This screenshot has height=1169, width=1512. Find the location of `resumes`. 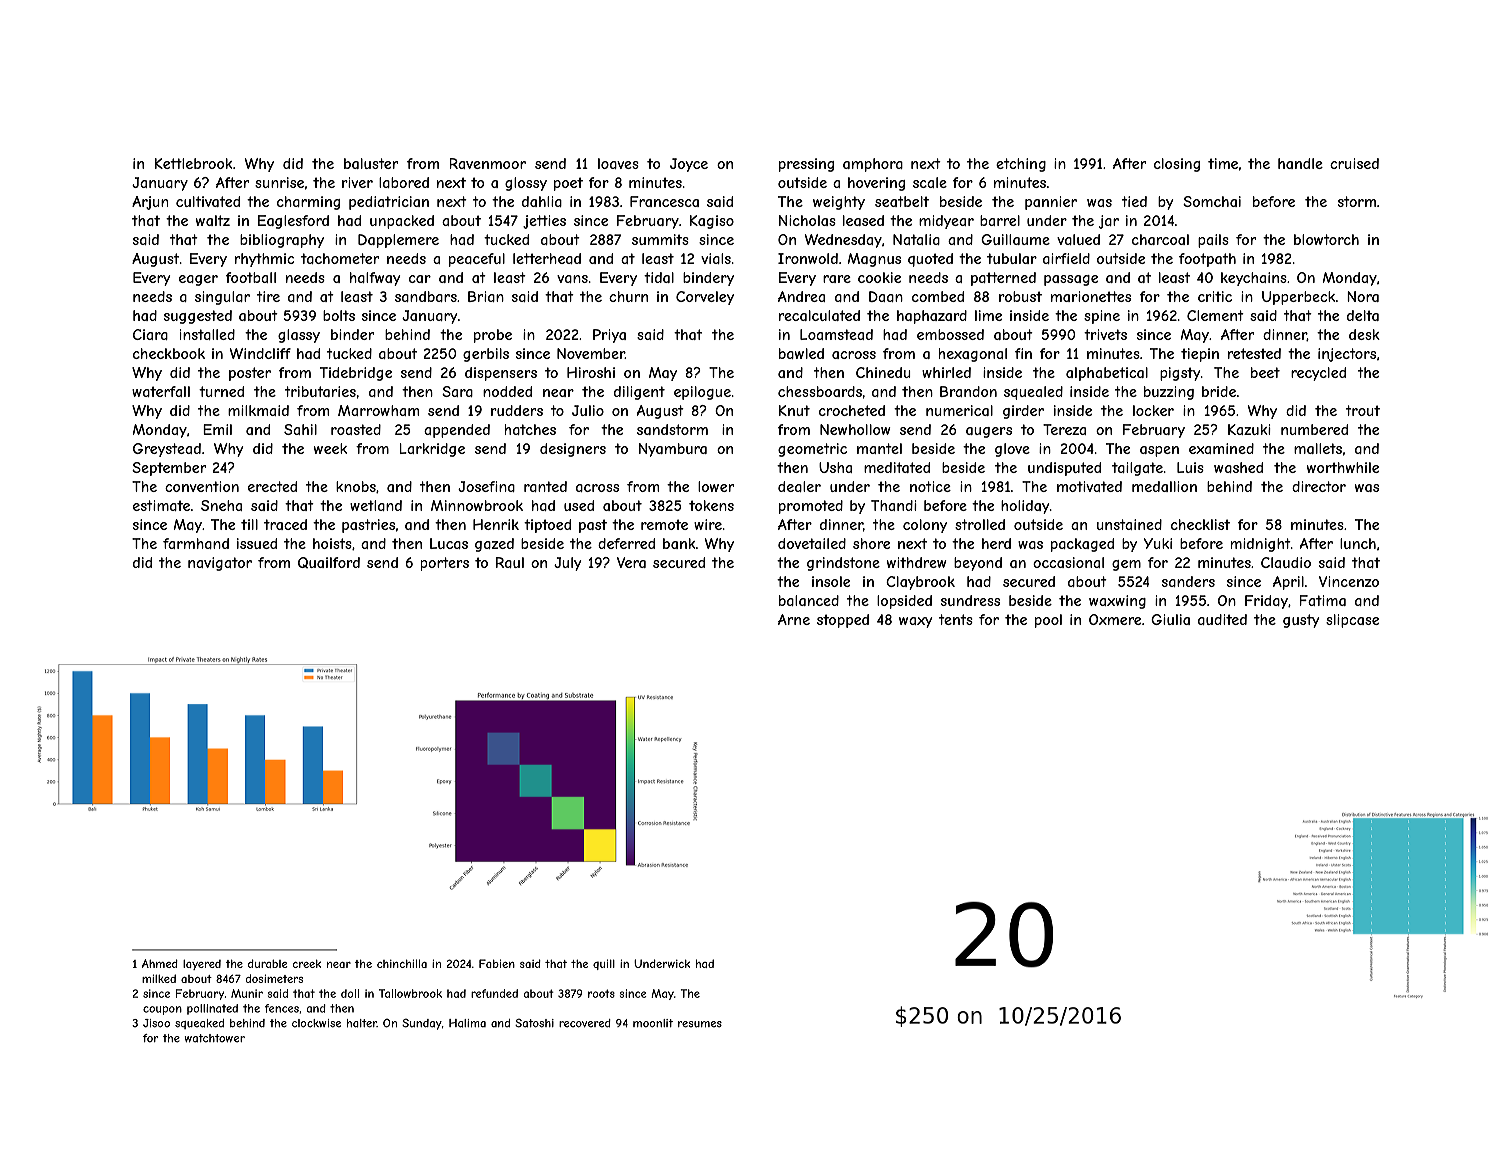

resumes is located at coordinates (700, 1024).
